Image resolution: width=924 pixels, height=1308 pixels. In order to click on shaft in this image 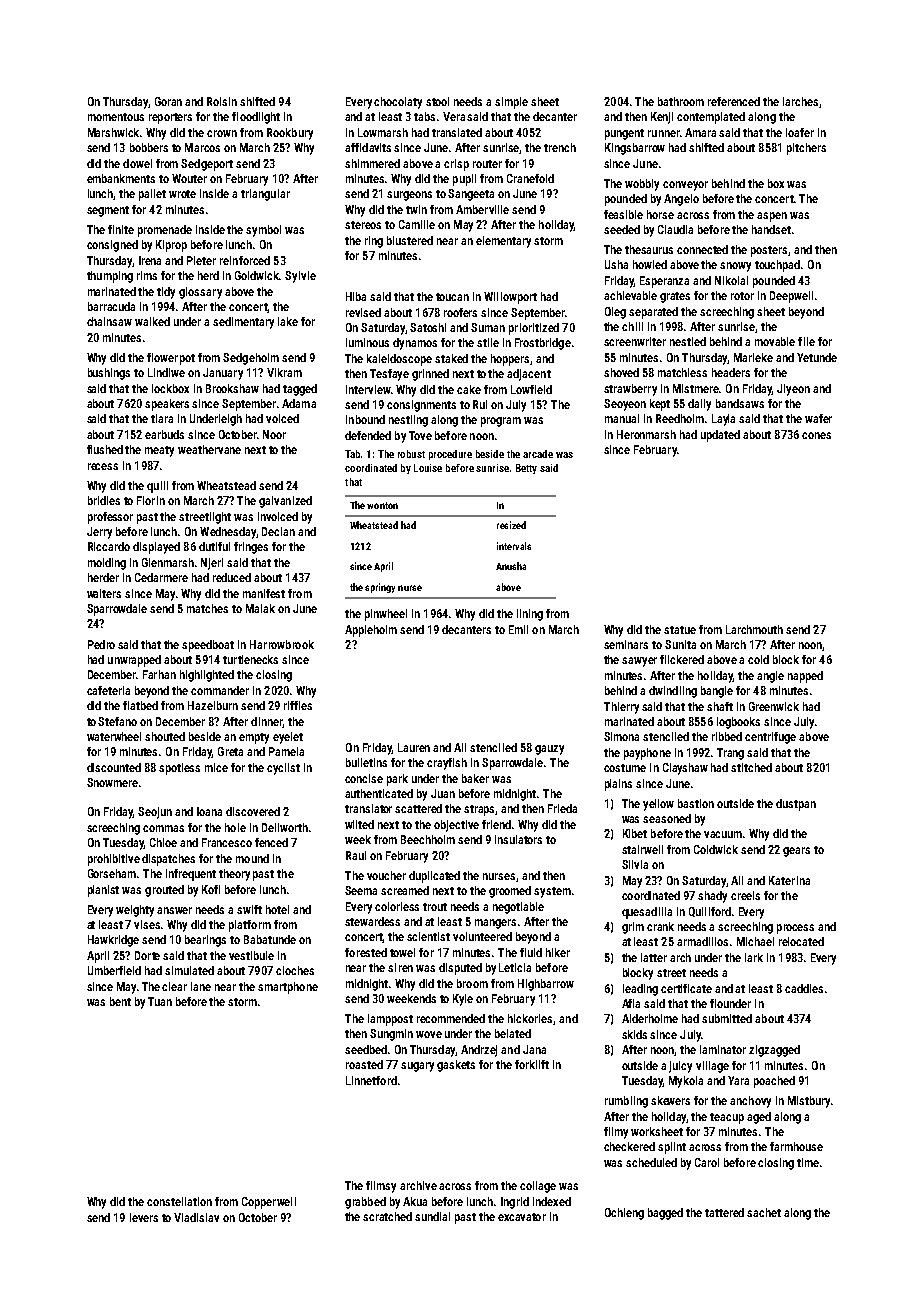, I will do `click(720, 706)`.
